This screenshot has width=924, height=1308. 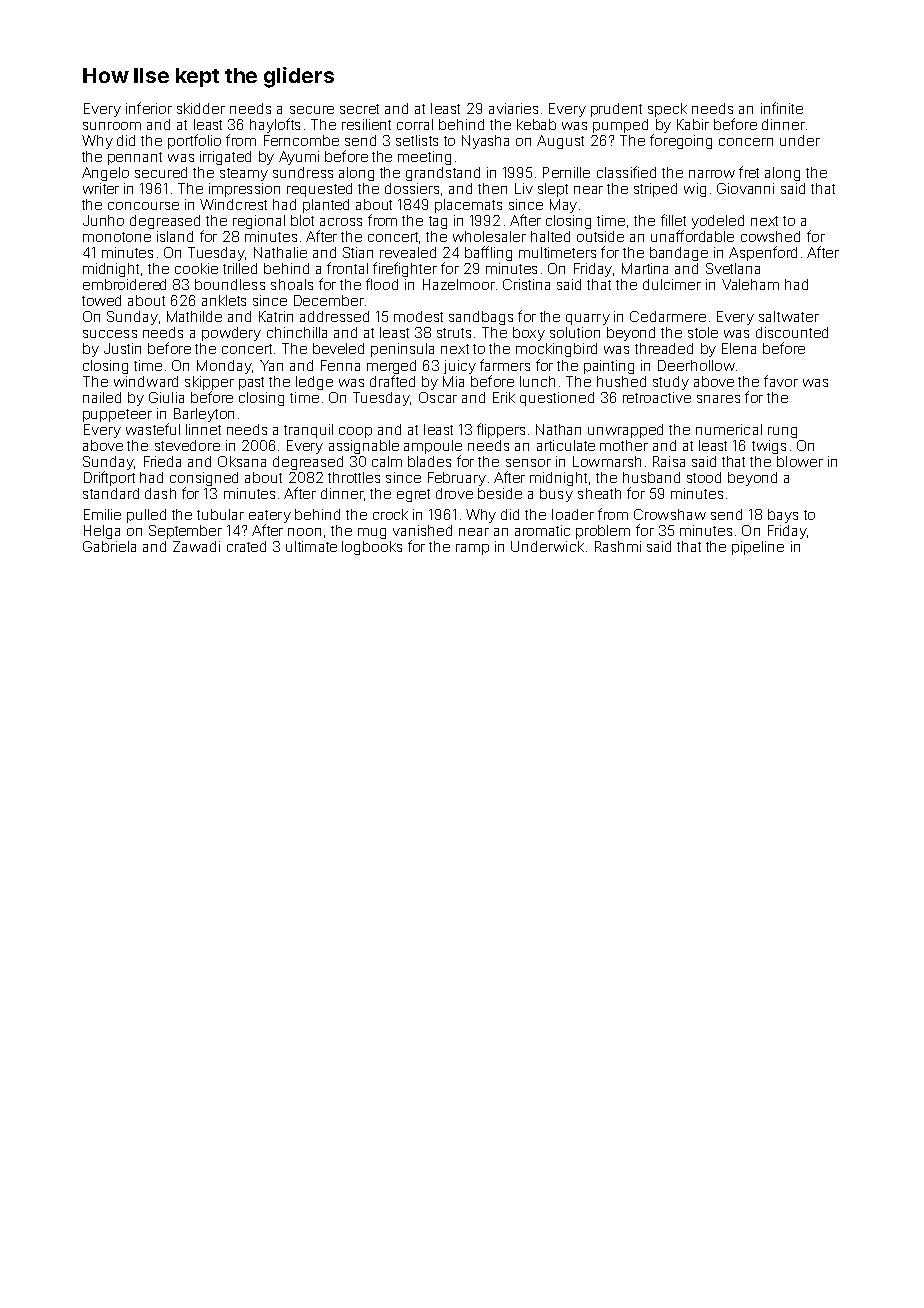 I want to click on flippers, so click(x=501, y=430).
